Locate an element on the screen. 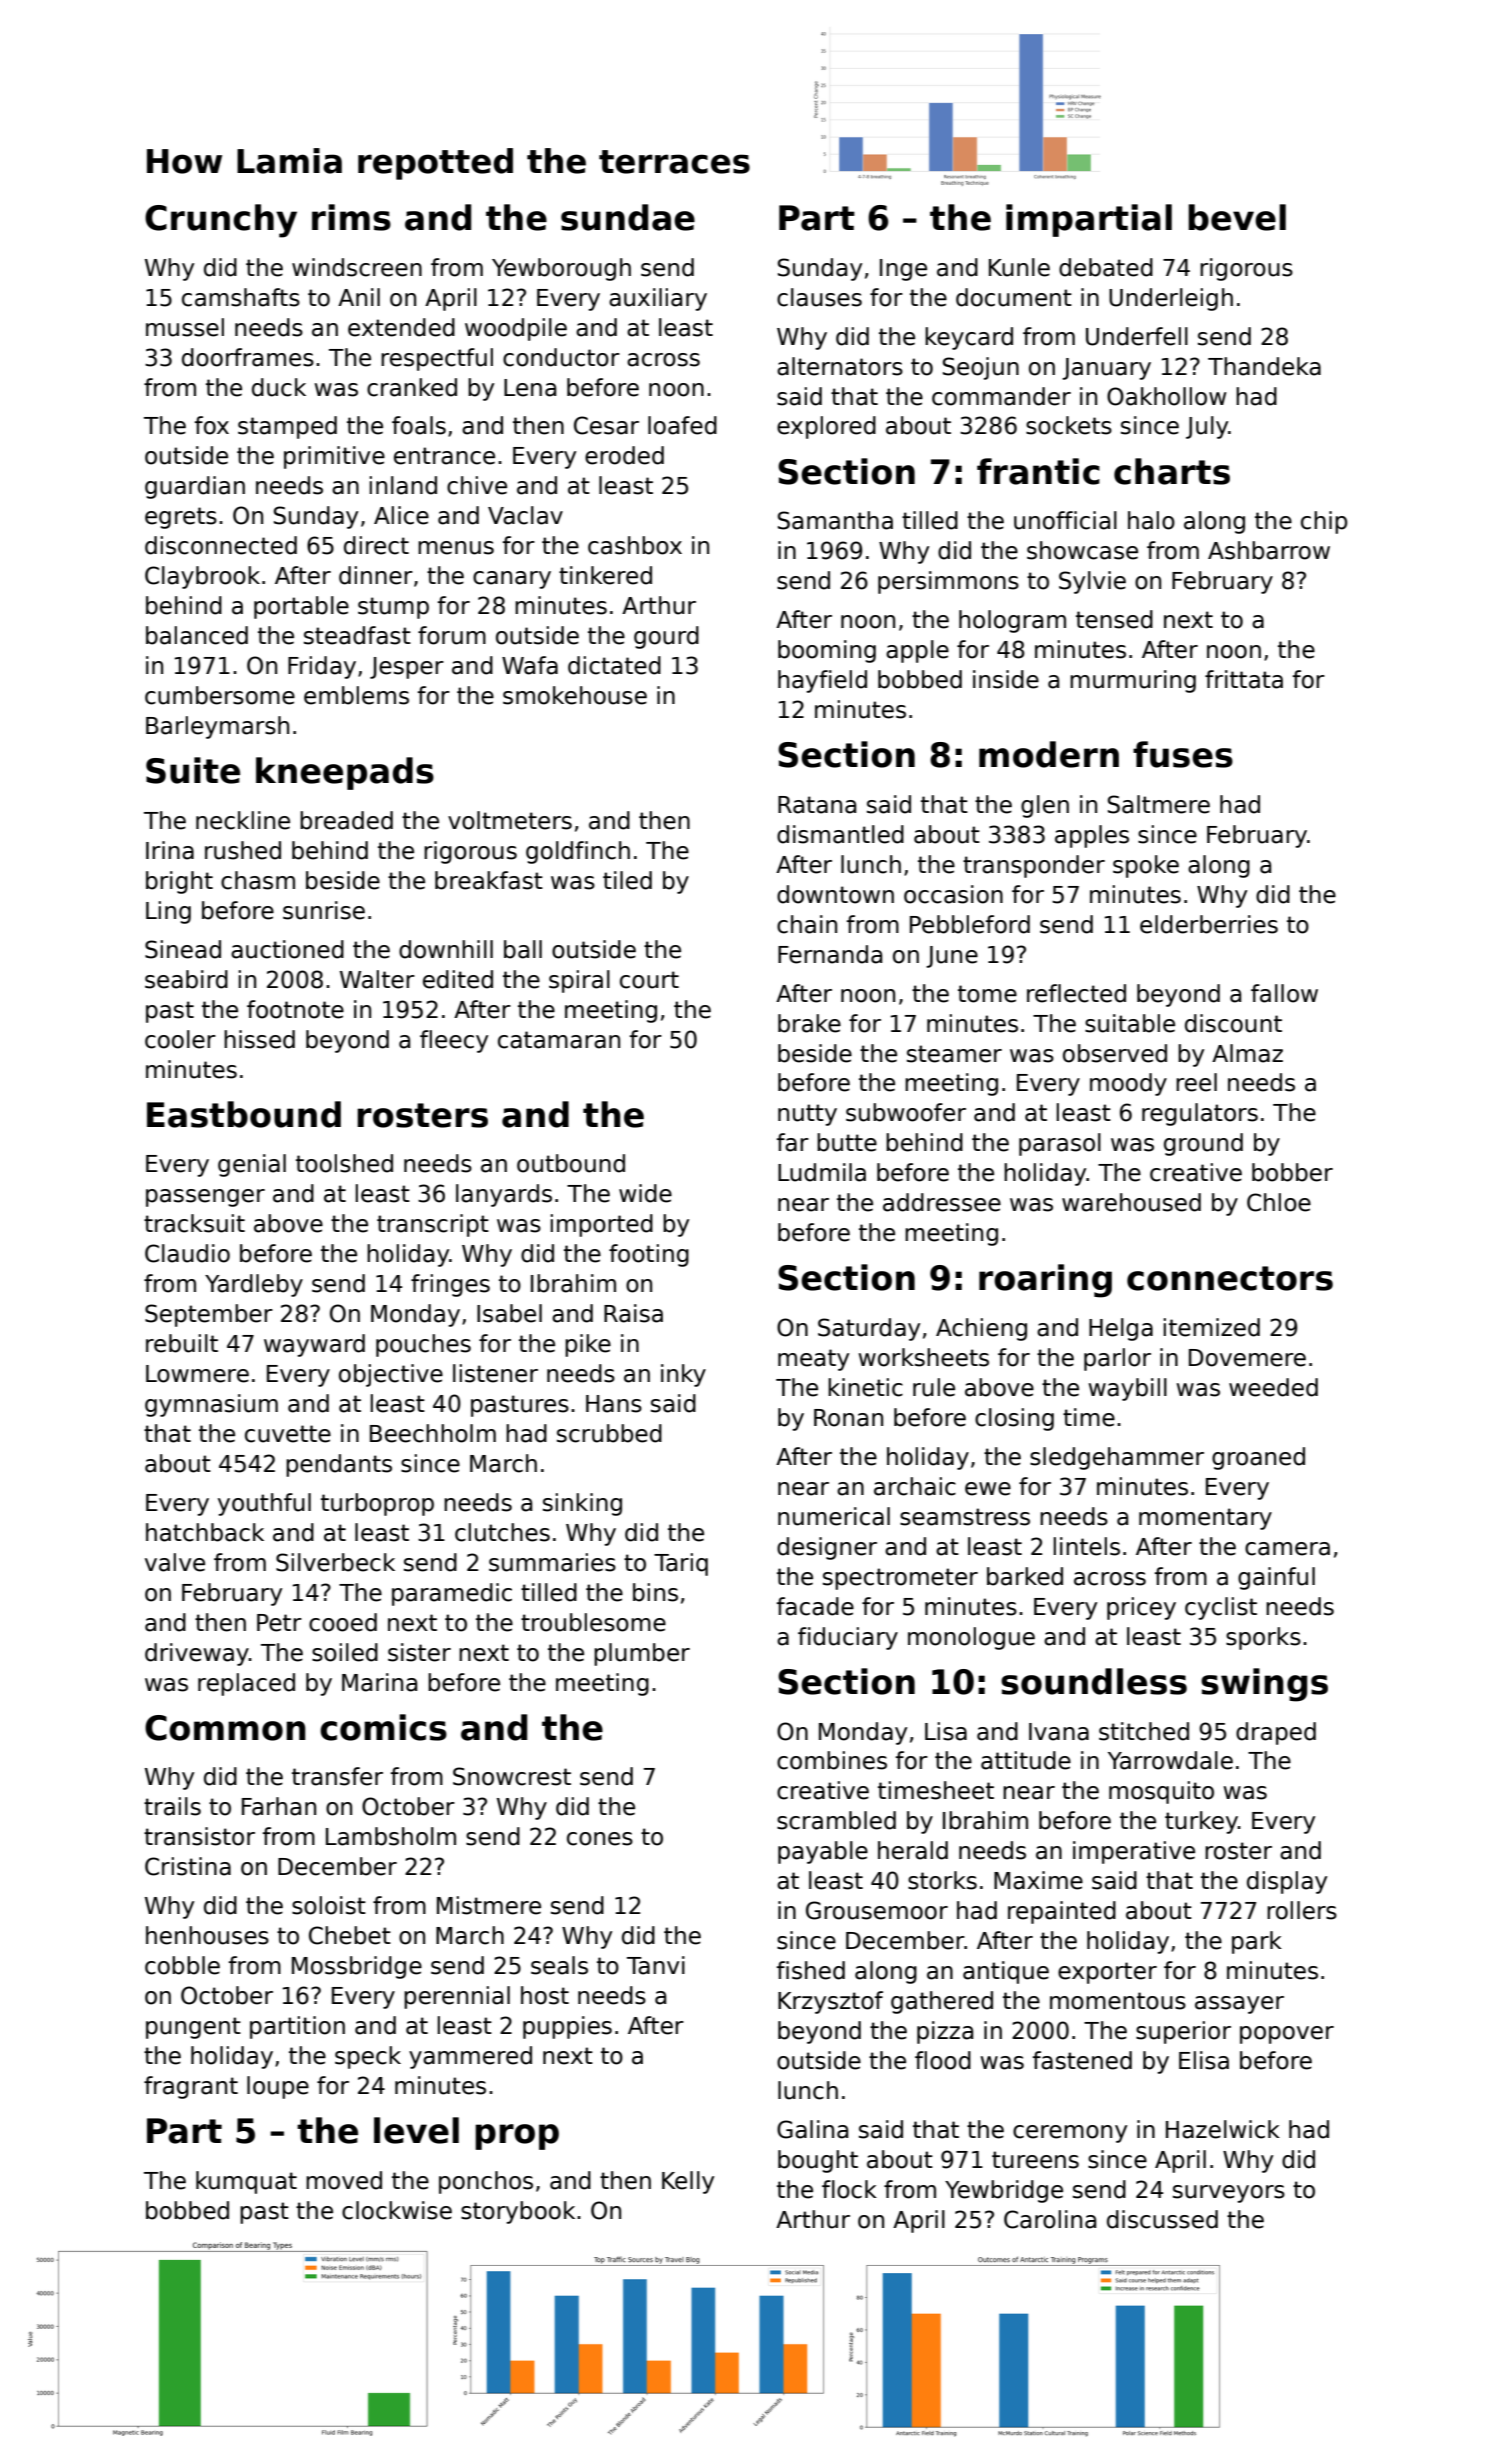 Image resolution: width=1496 pixels, height=2464 pixels. Petr is located at coordinates (279, 1623).
